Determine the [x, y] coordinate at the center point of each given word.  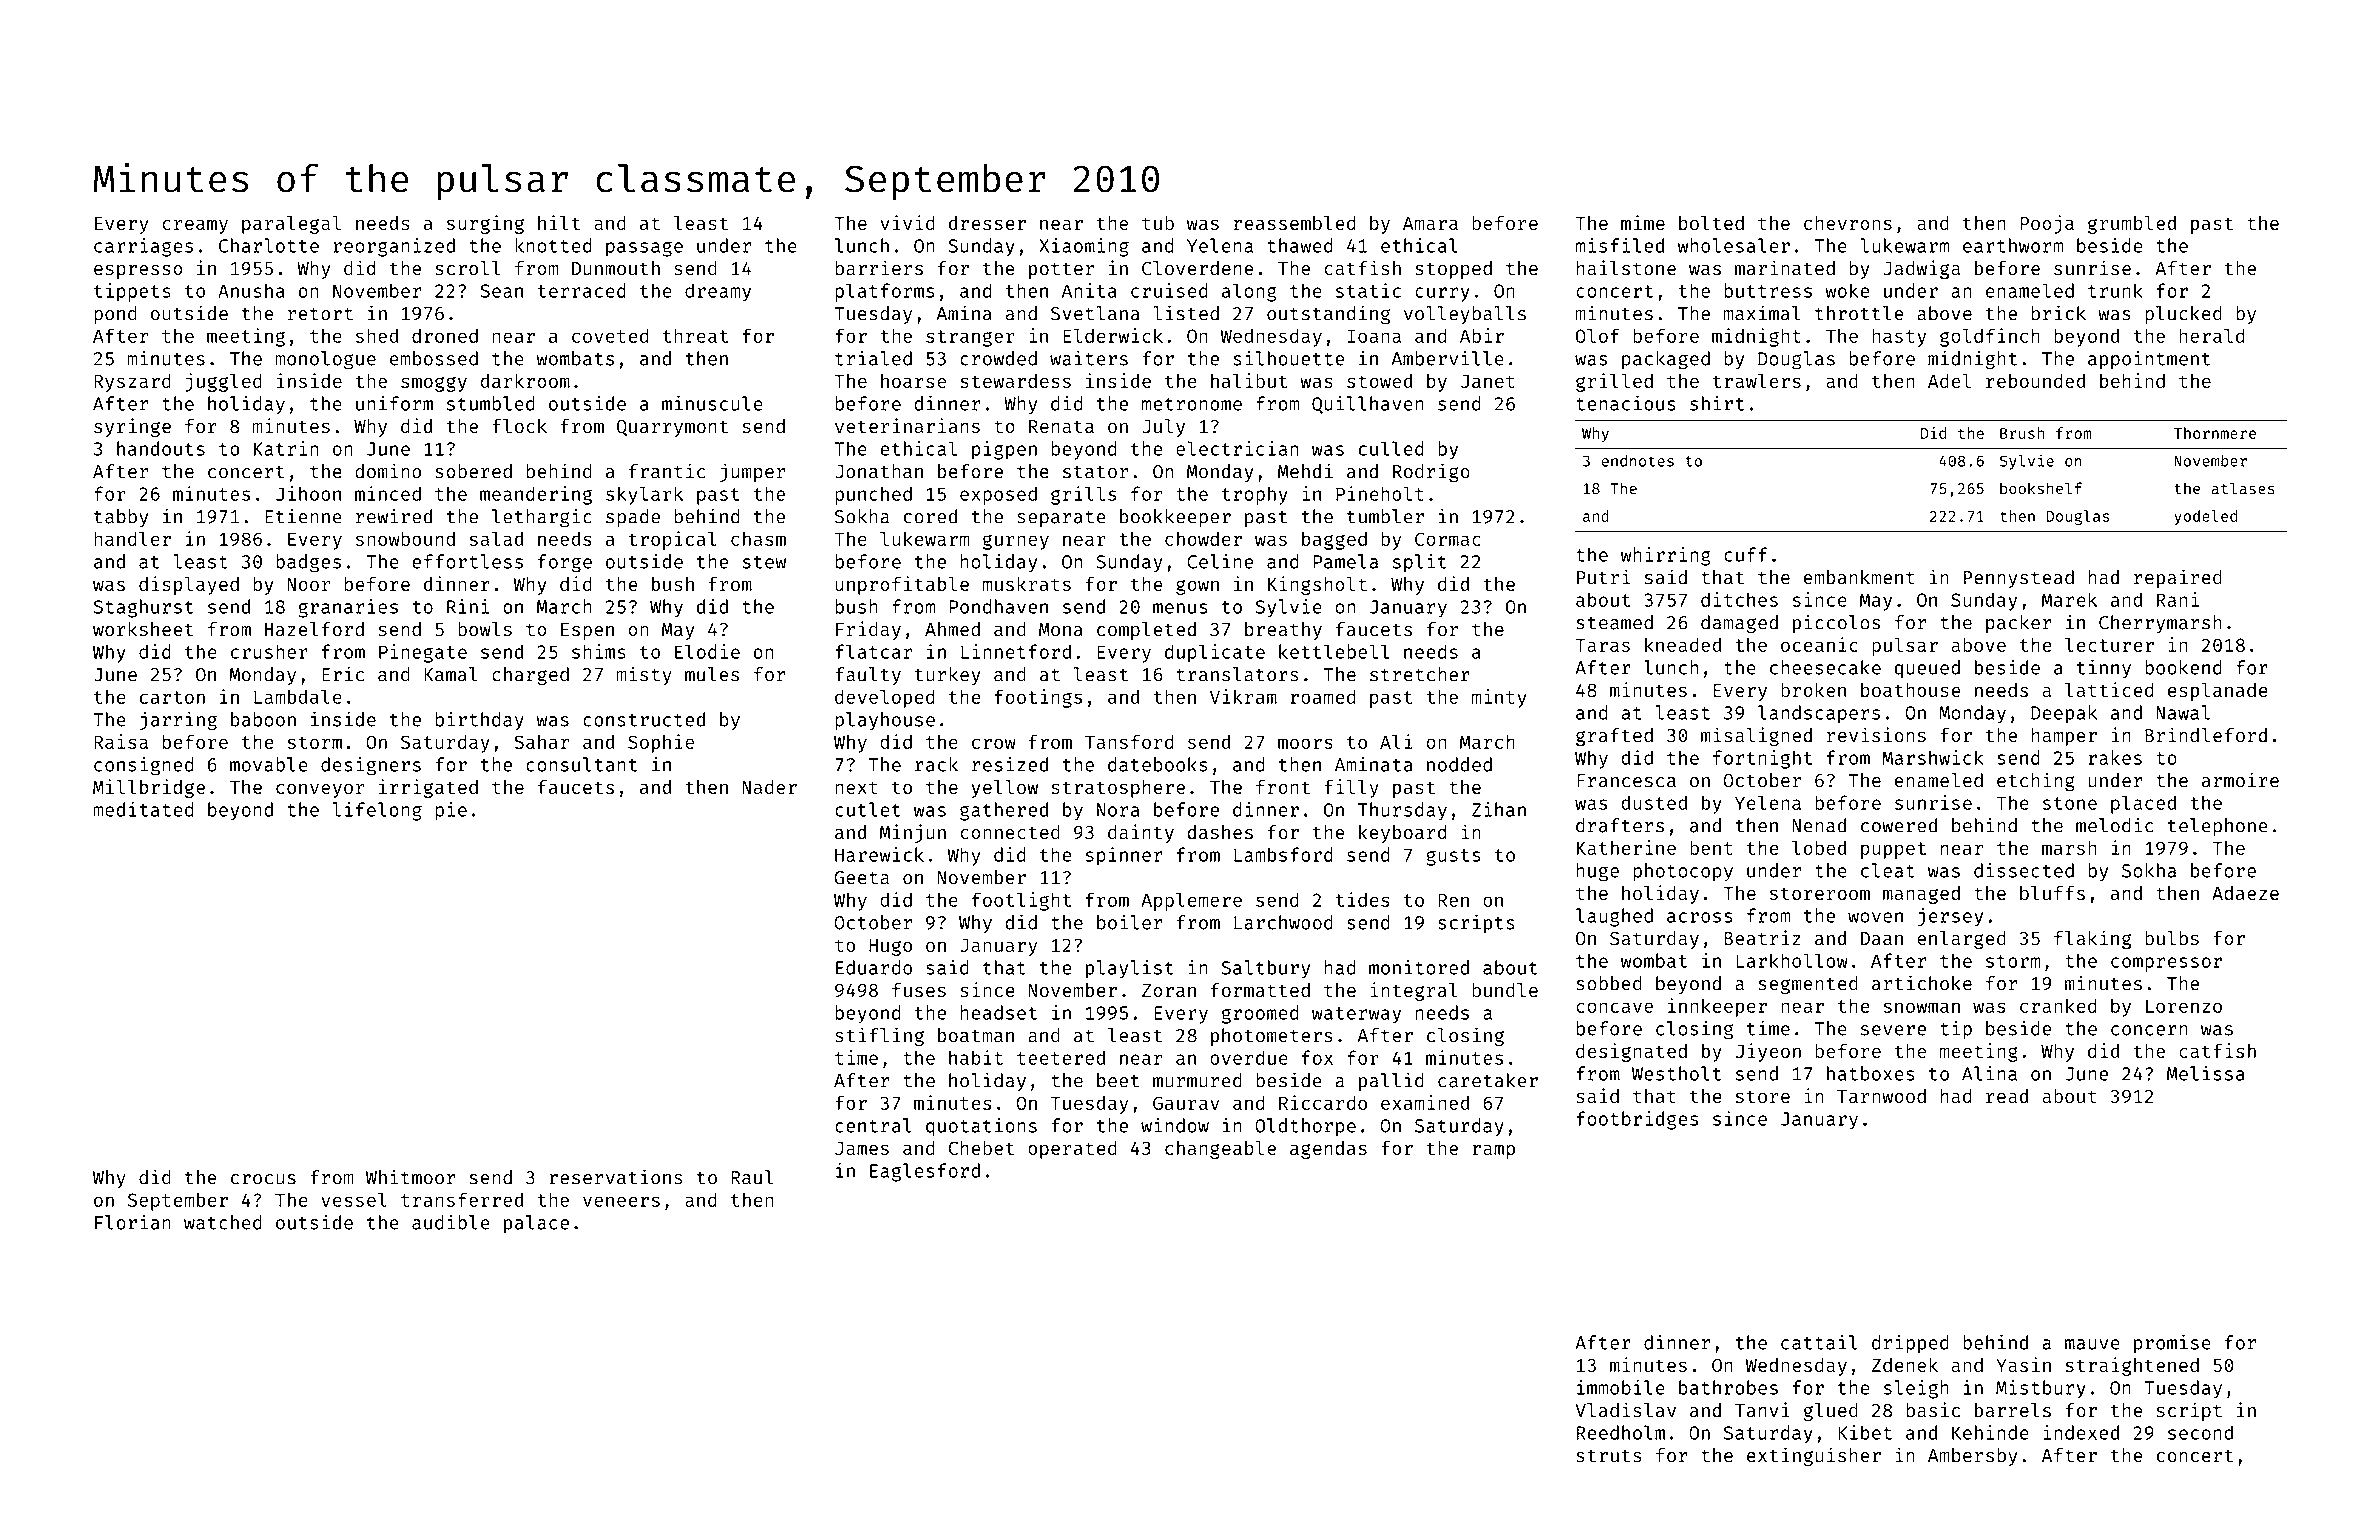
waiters [1089, 358]
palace [536, 1224]
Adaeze [2245, 893]
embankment [1859, 577]
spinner [1124, 856]
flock [519, 426]
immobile [1621, 1387]
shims [599, 651]
